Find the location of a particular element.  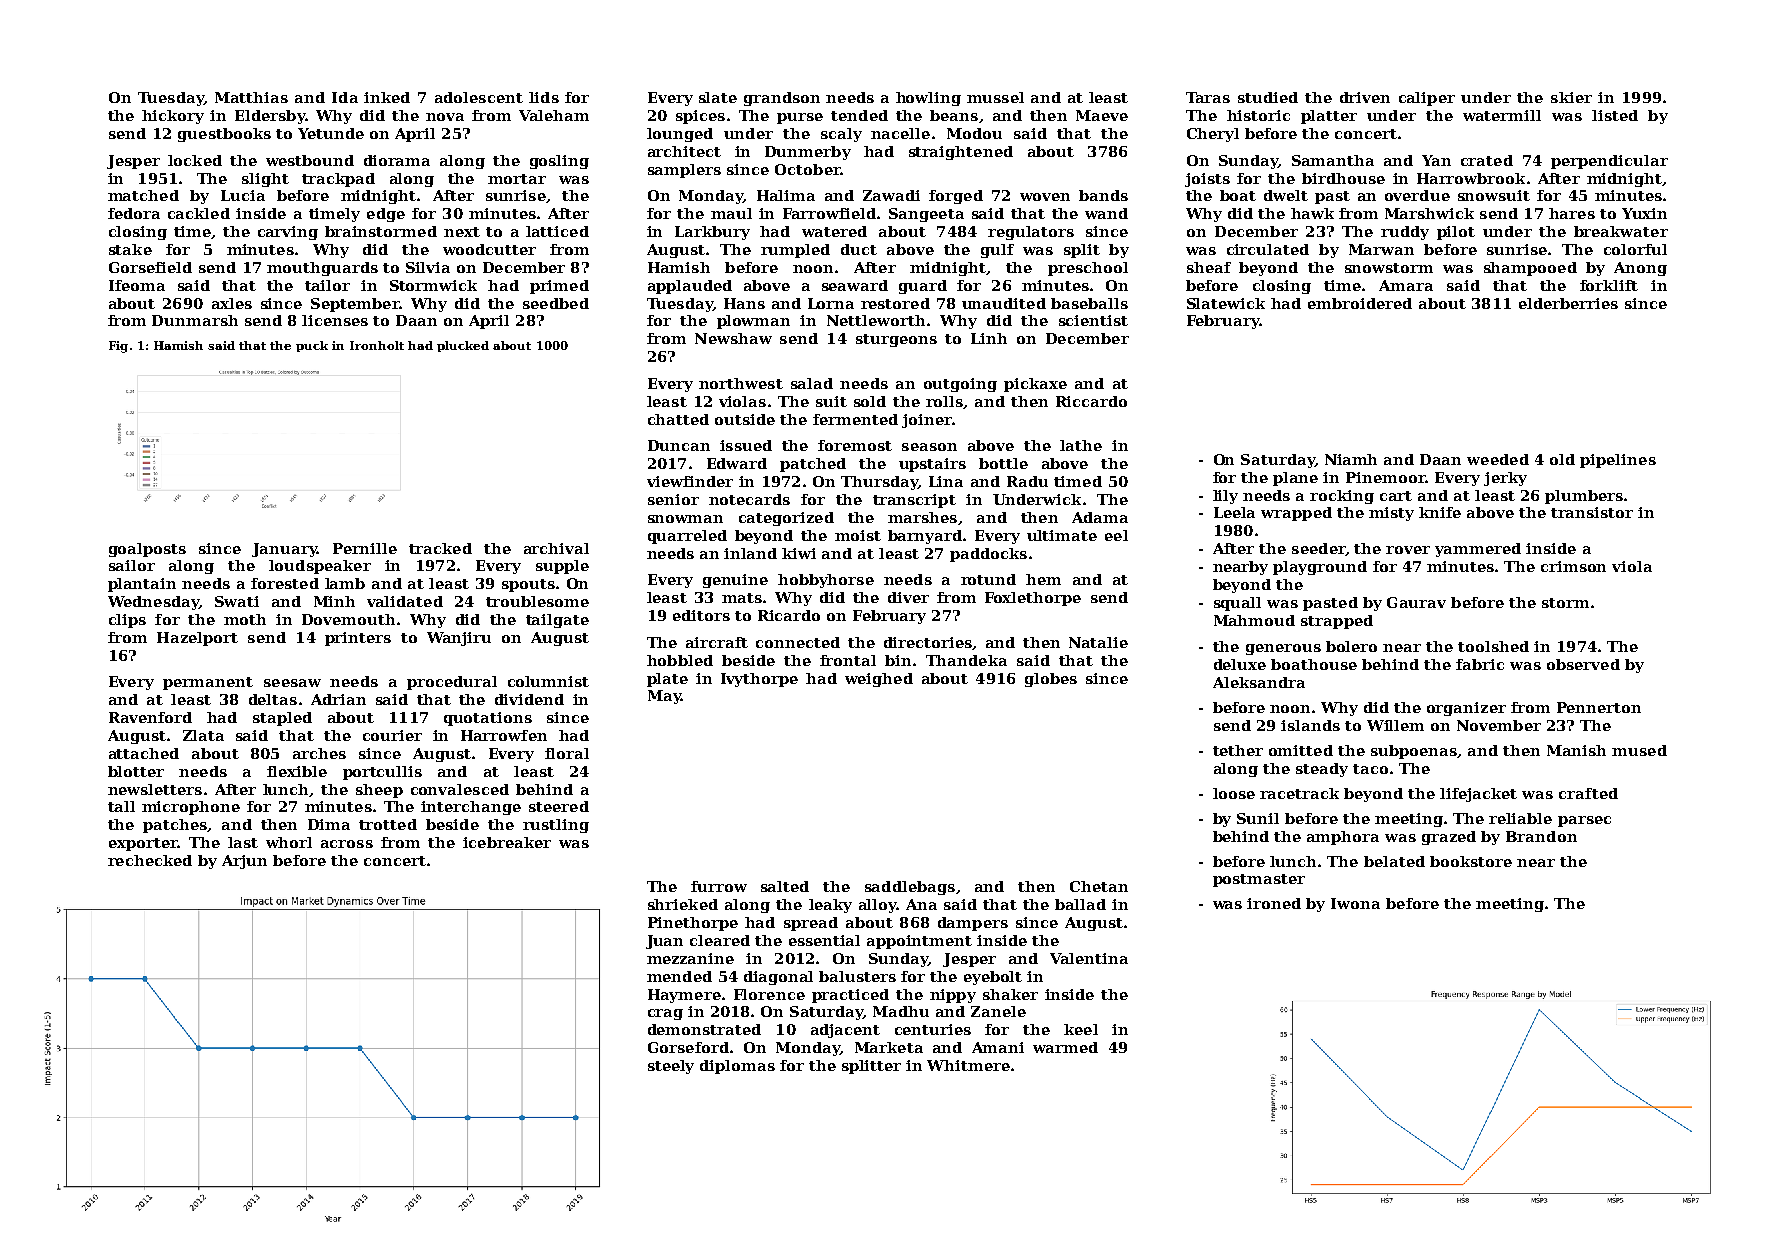

floral is located at coordinates (567, 753).
